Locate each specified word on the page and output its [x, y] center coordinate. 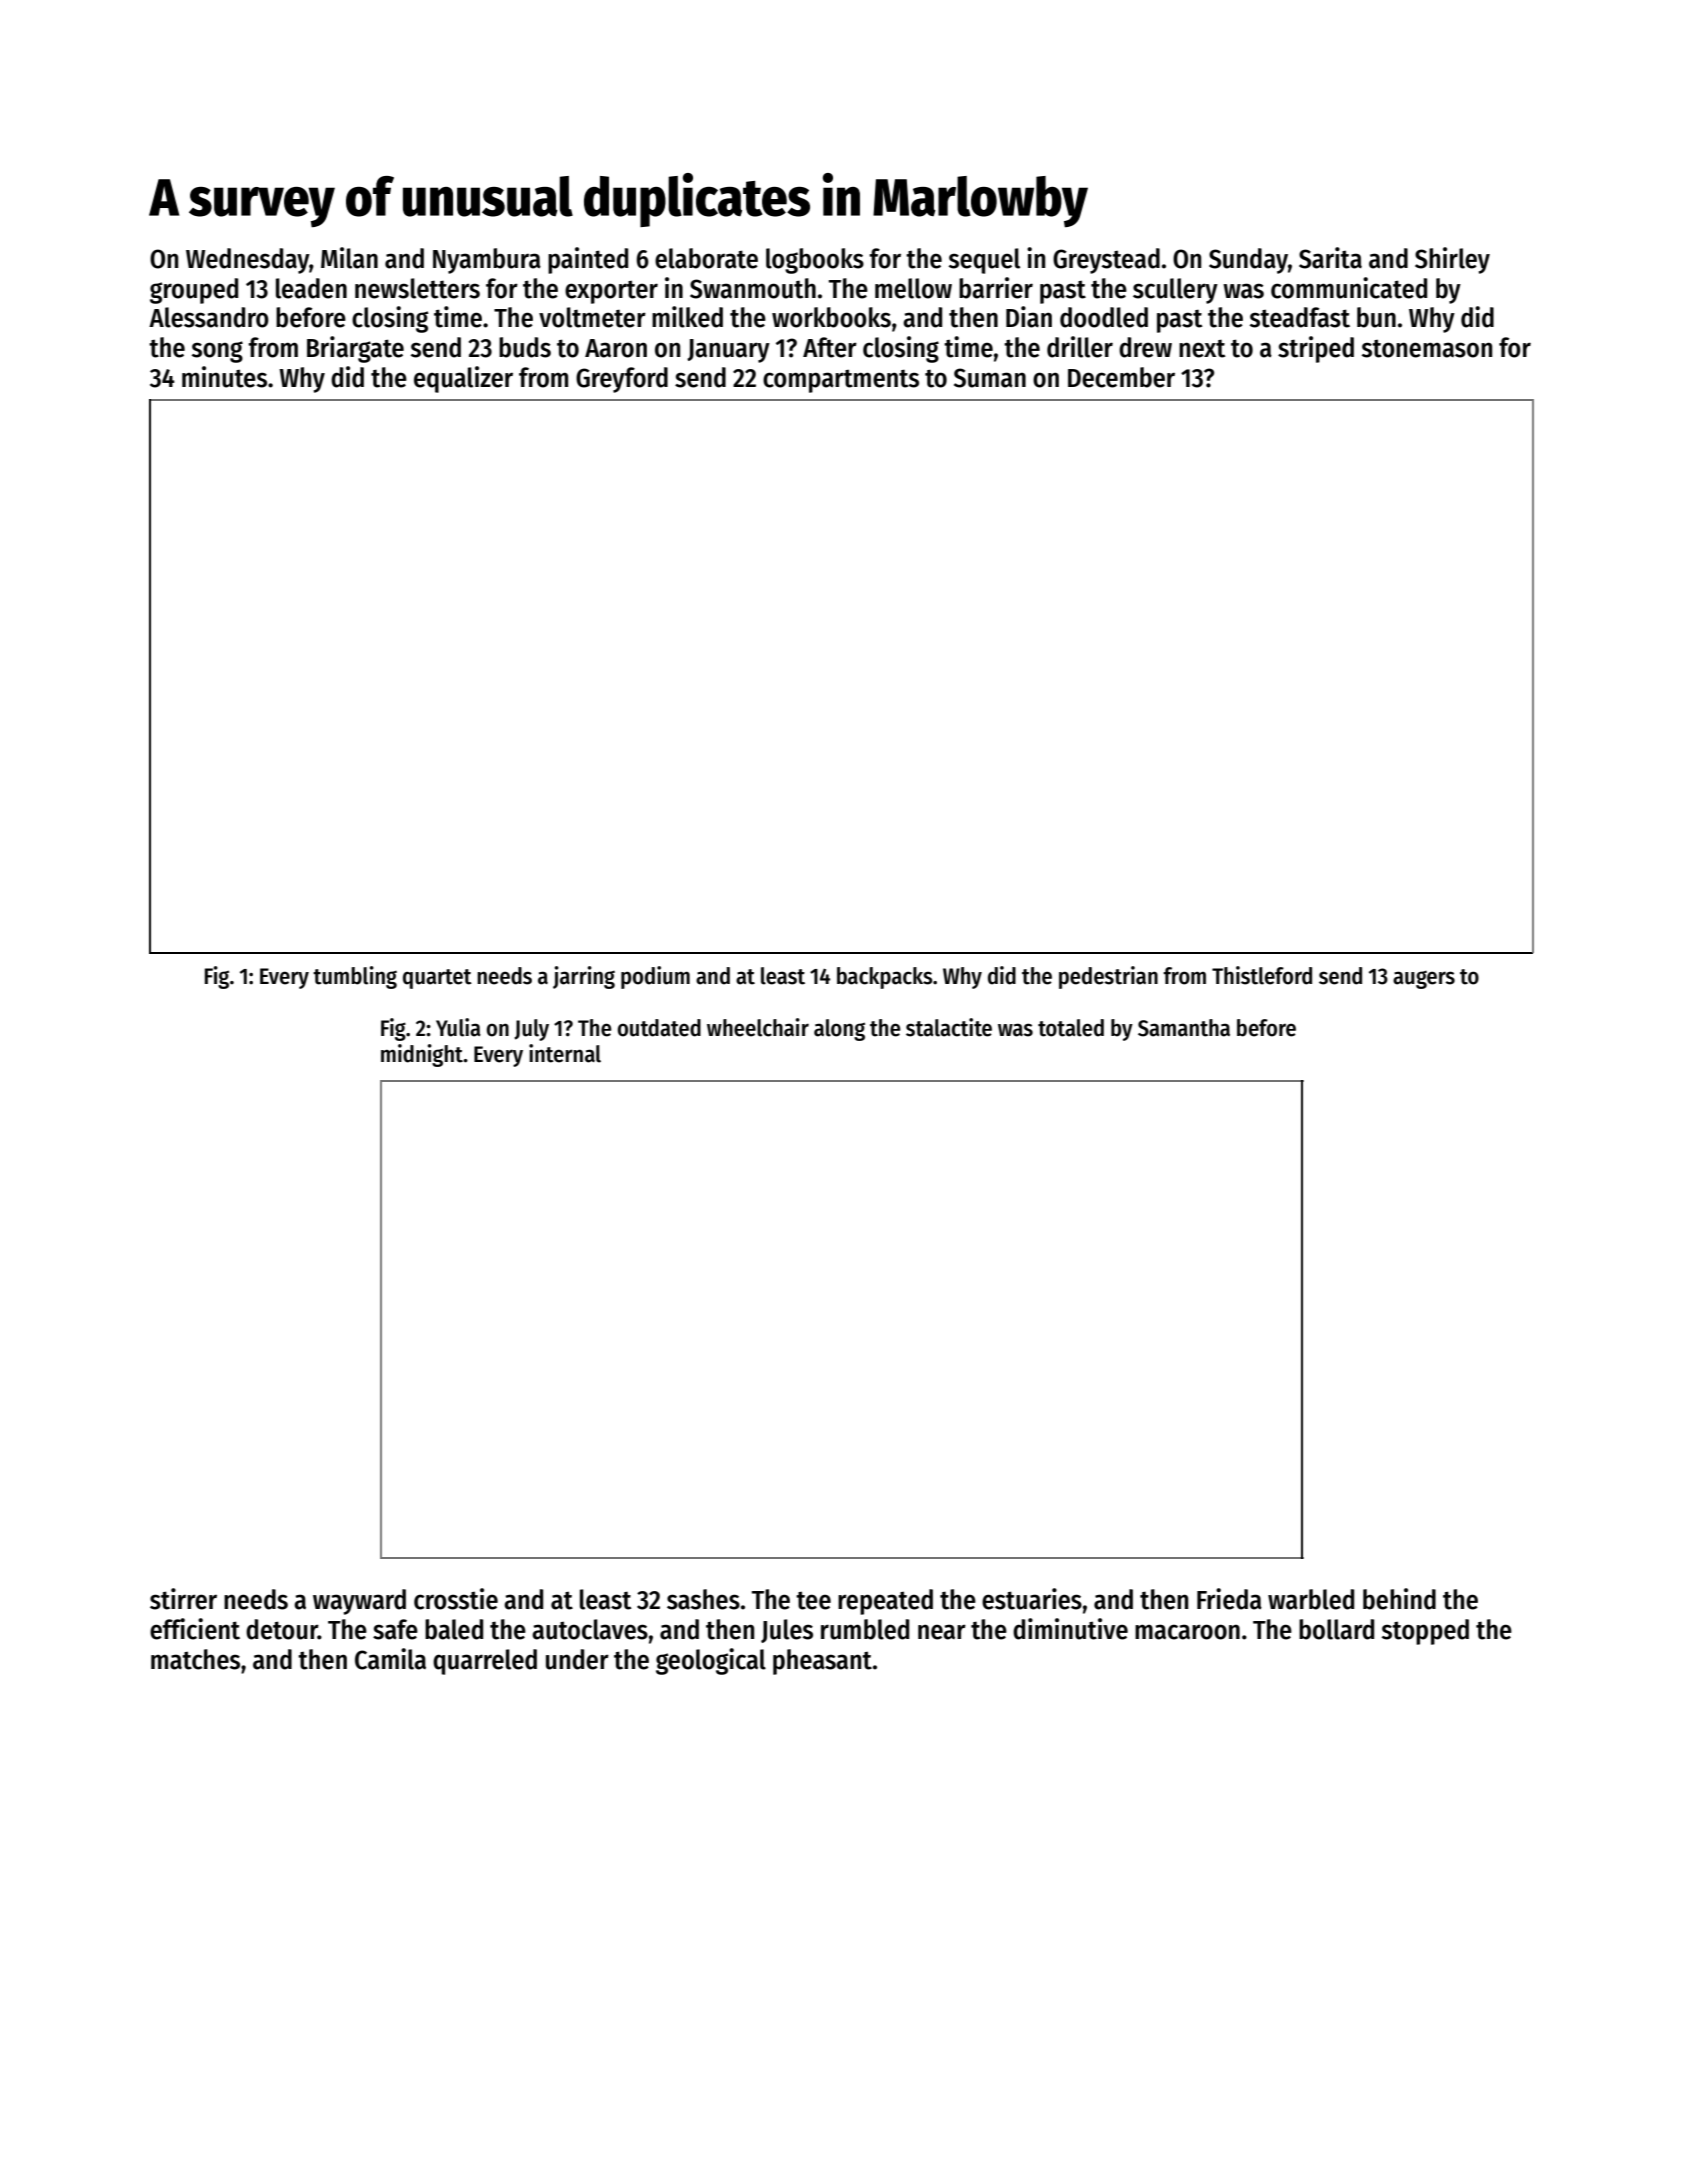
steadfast [1300, 317]
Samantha [1184, 1028]
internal [565, 1053]
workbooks [831, 317]
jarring [584, 977]
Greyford [622, 380]
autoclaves [590, 1629]
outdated [659, 1028]
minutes [224, 377]
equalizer [463, 379]
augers [1424, 980]
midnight [422, 1055]
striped [1316, 349]
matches [195, 1659]
